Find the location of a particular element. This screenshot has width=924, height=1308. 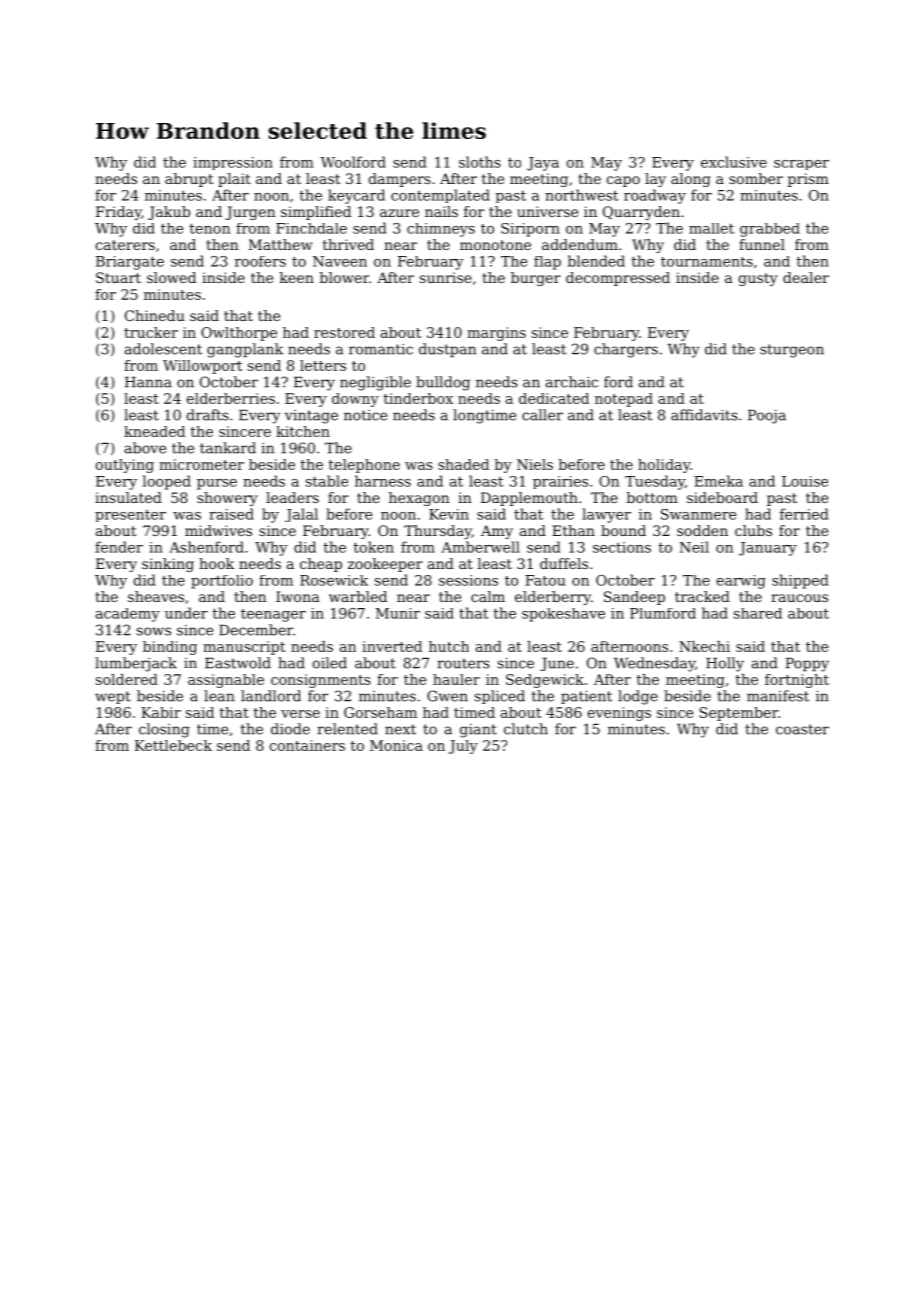

Chinedu is located at coordinates (155, 315).
